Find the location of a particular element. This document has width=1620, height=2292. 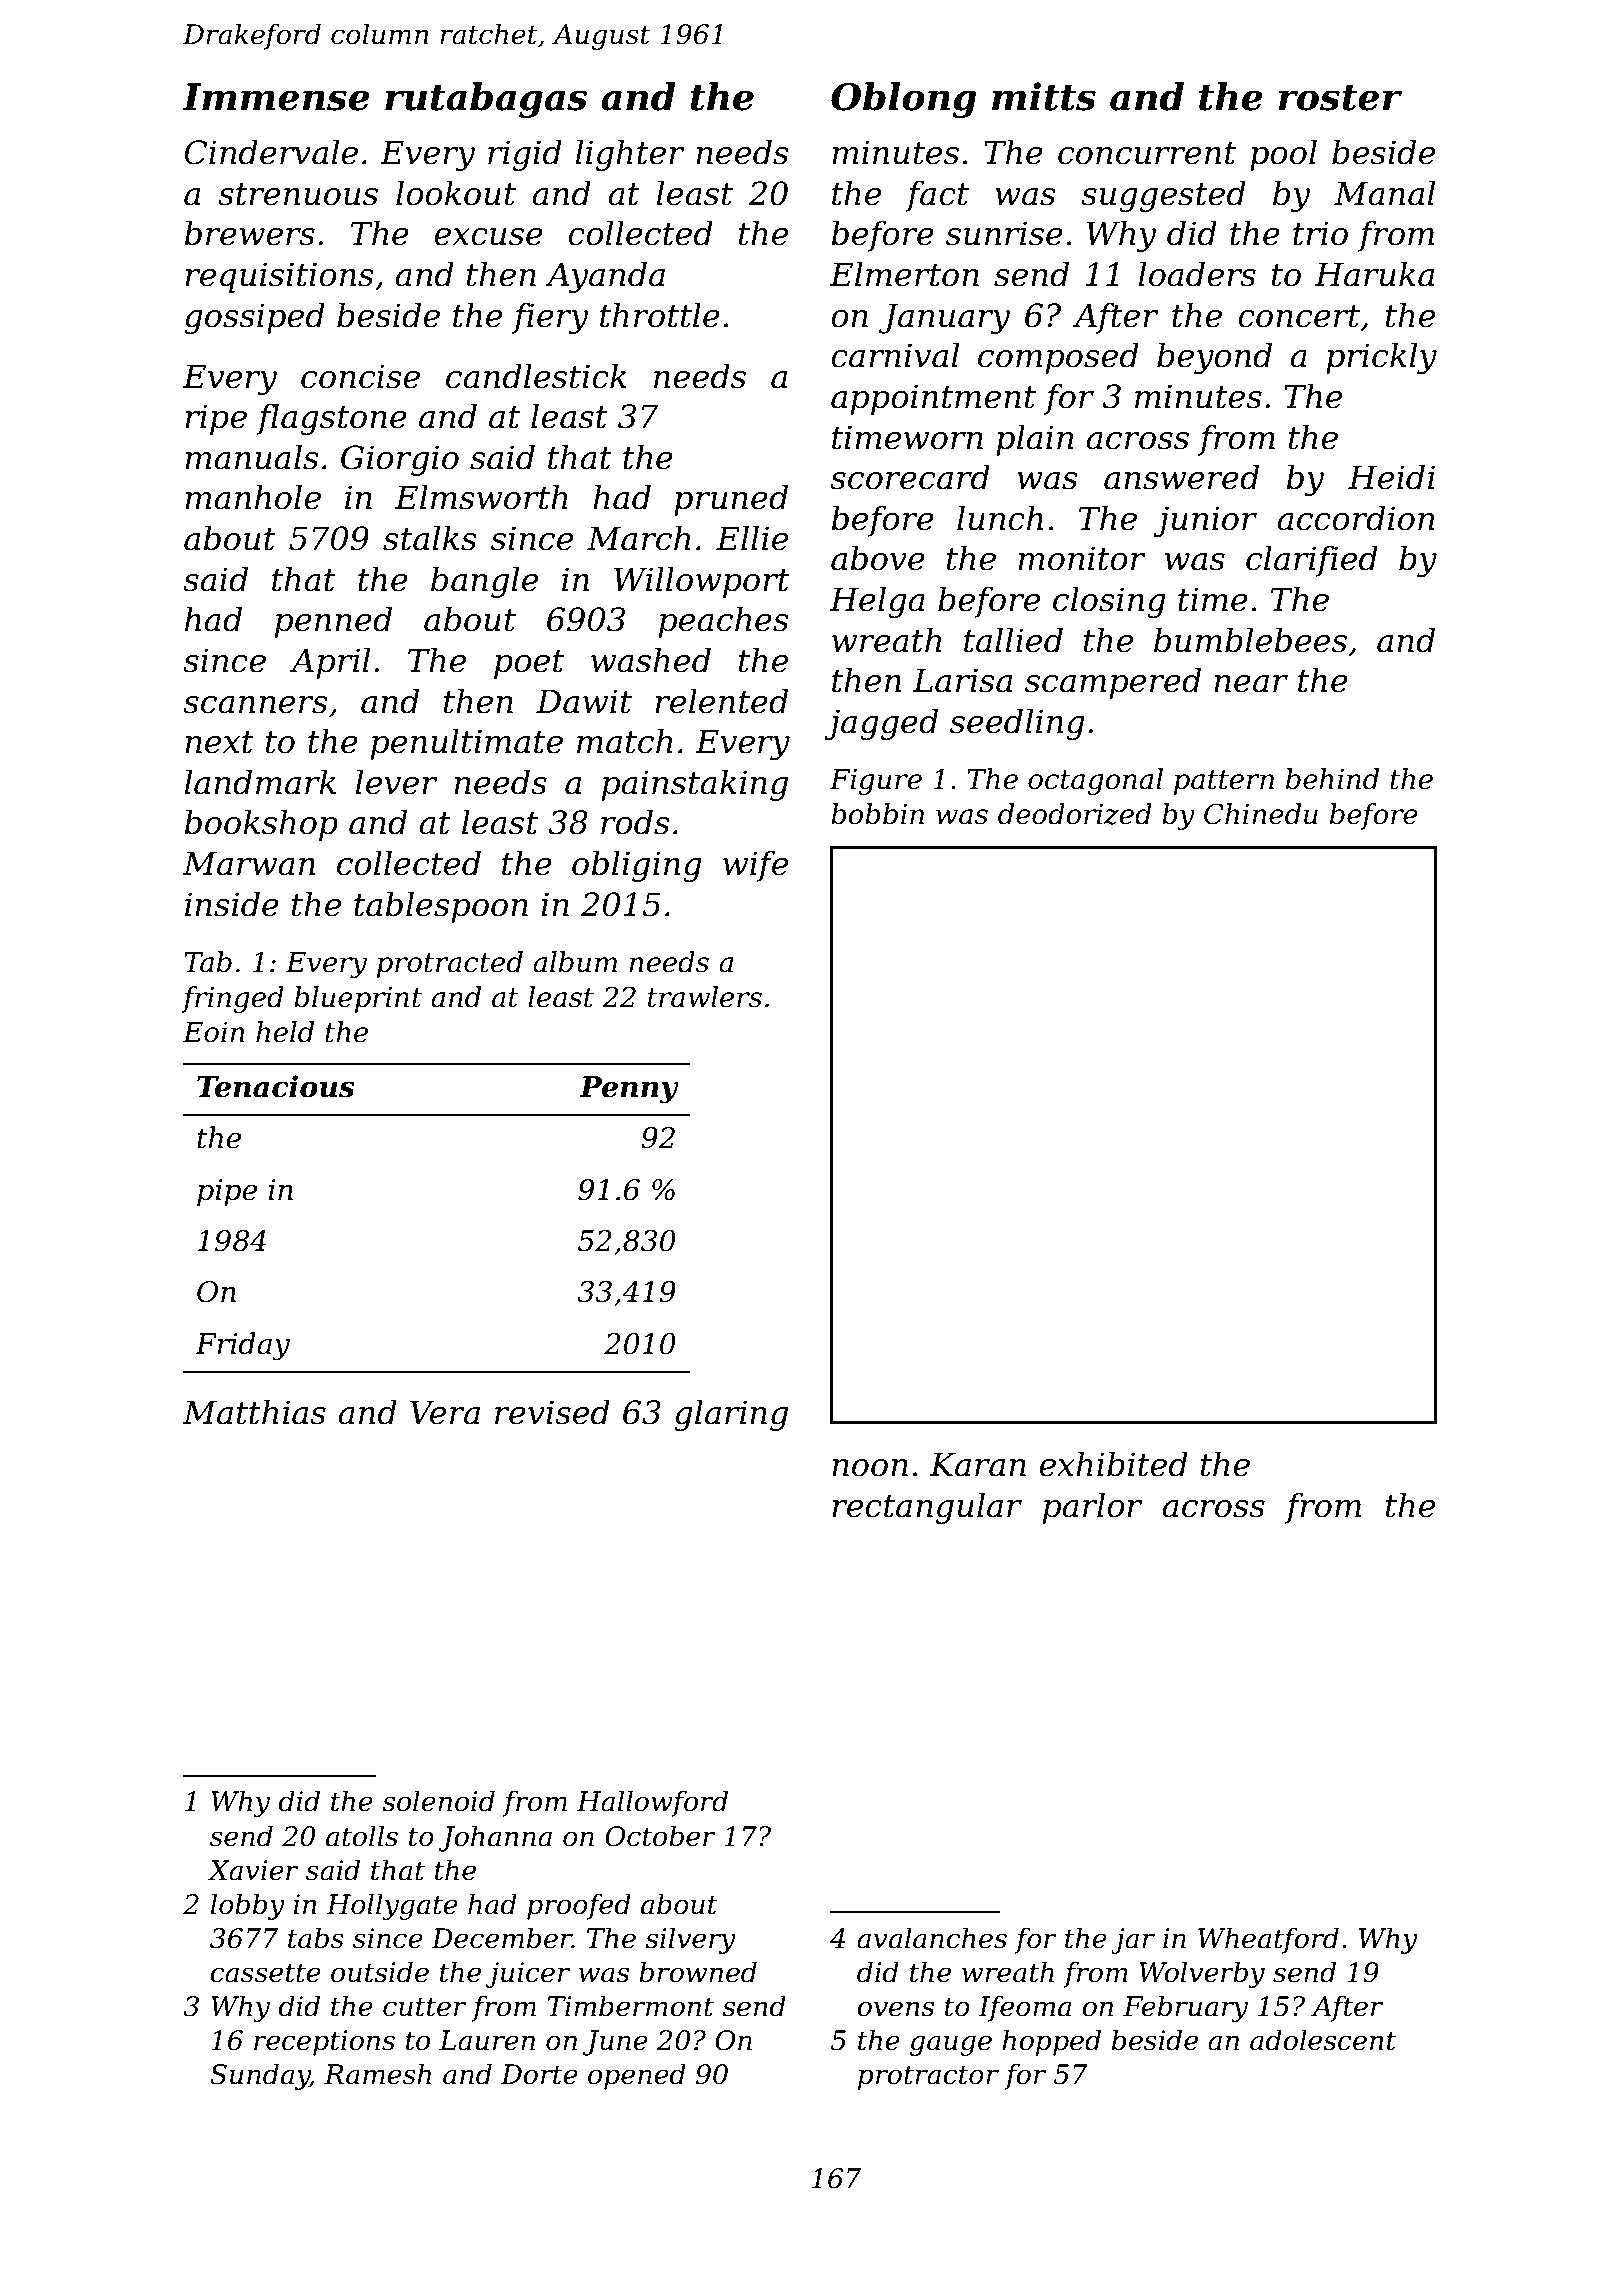

excuse is located at coordinates (488, 237).
